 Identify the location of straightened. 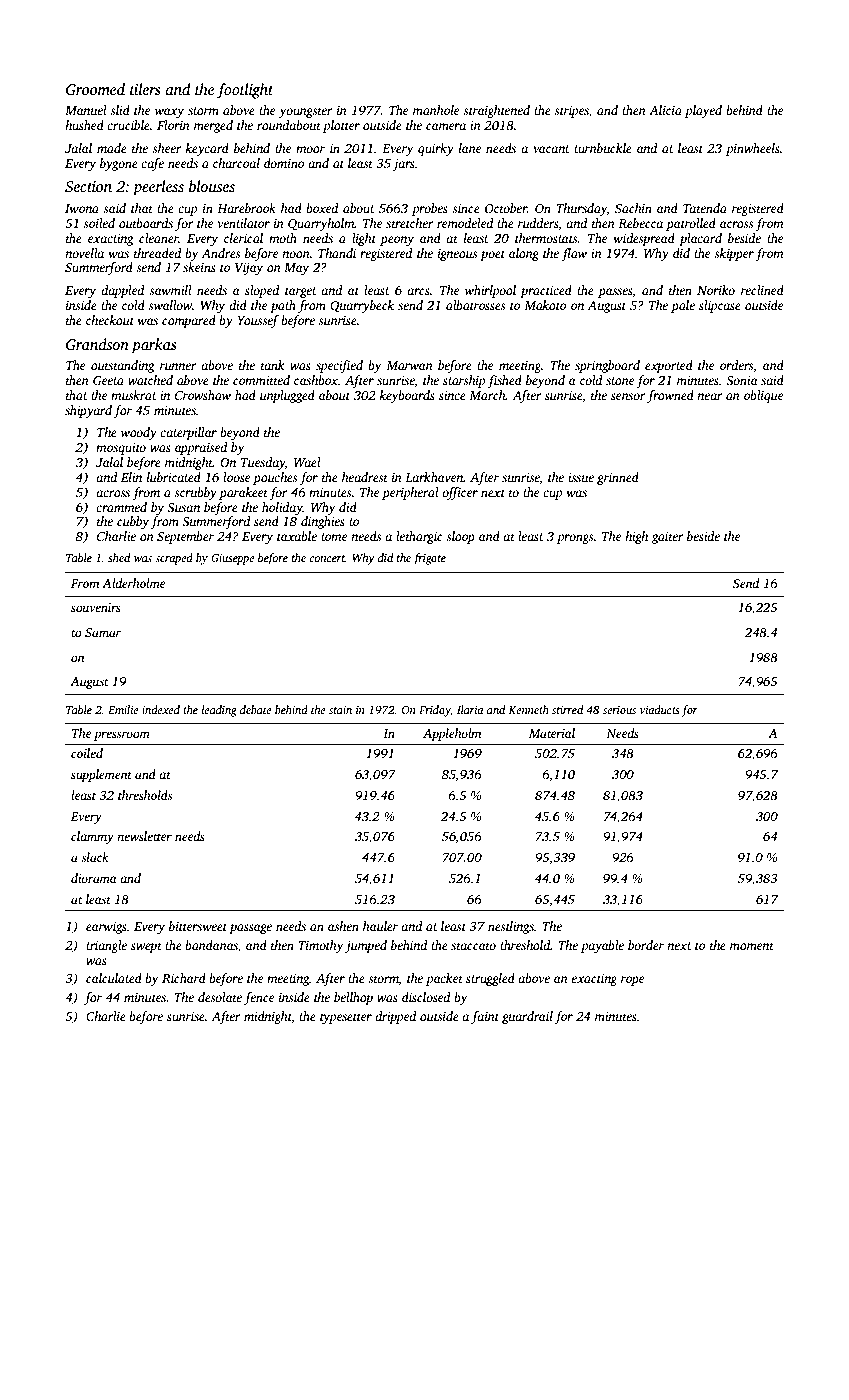
(496, 111).
